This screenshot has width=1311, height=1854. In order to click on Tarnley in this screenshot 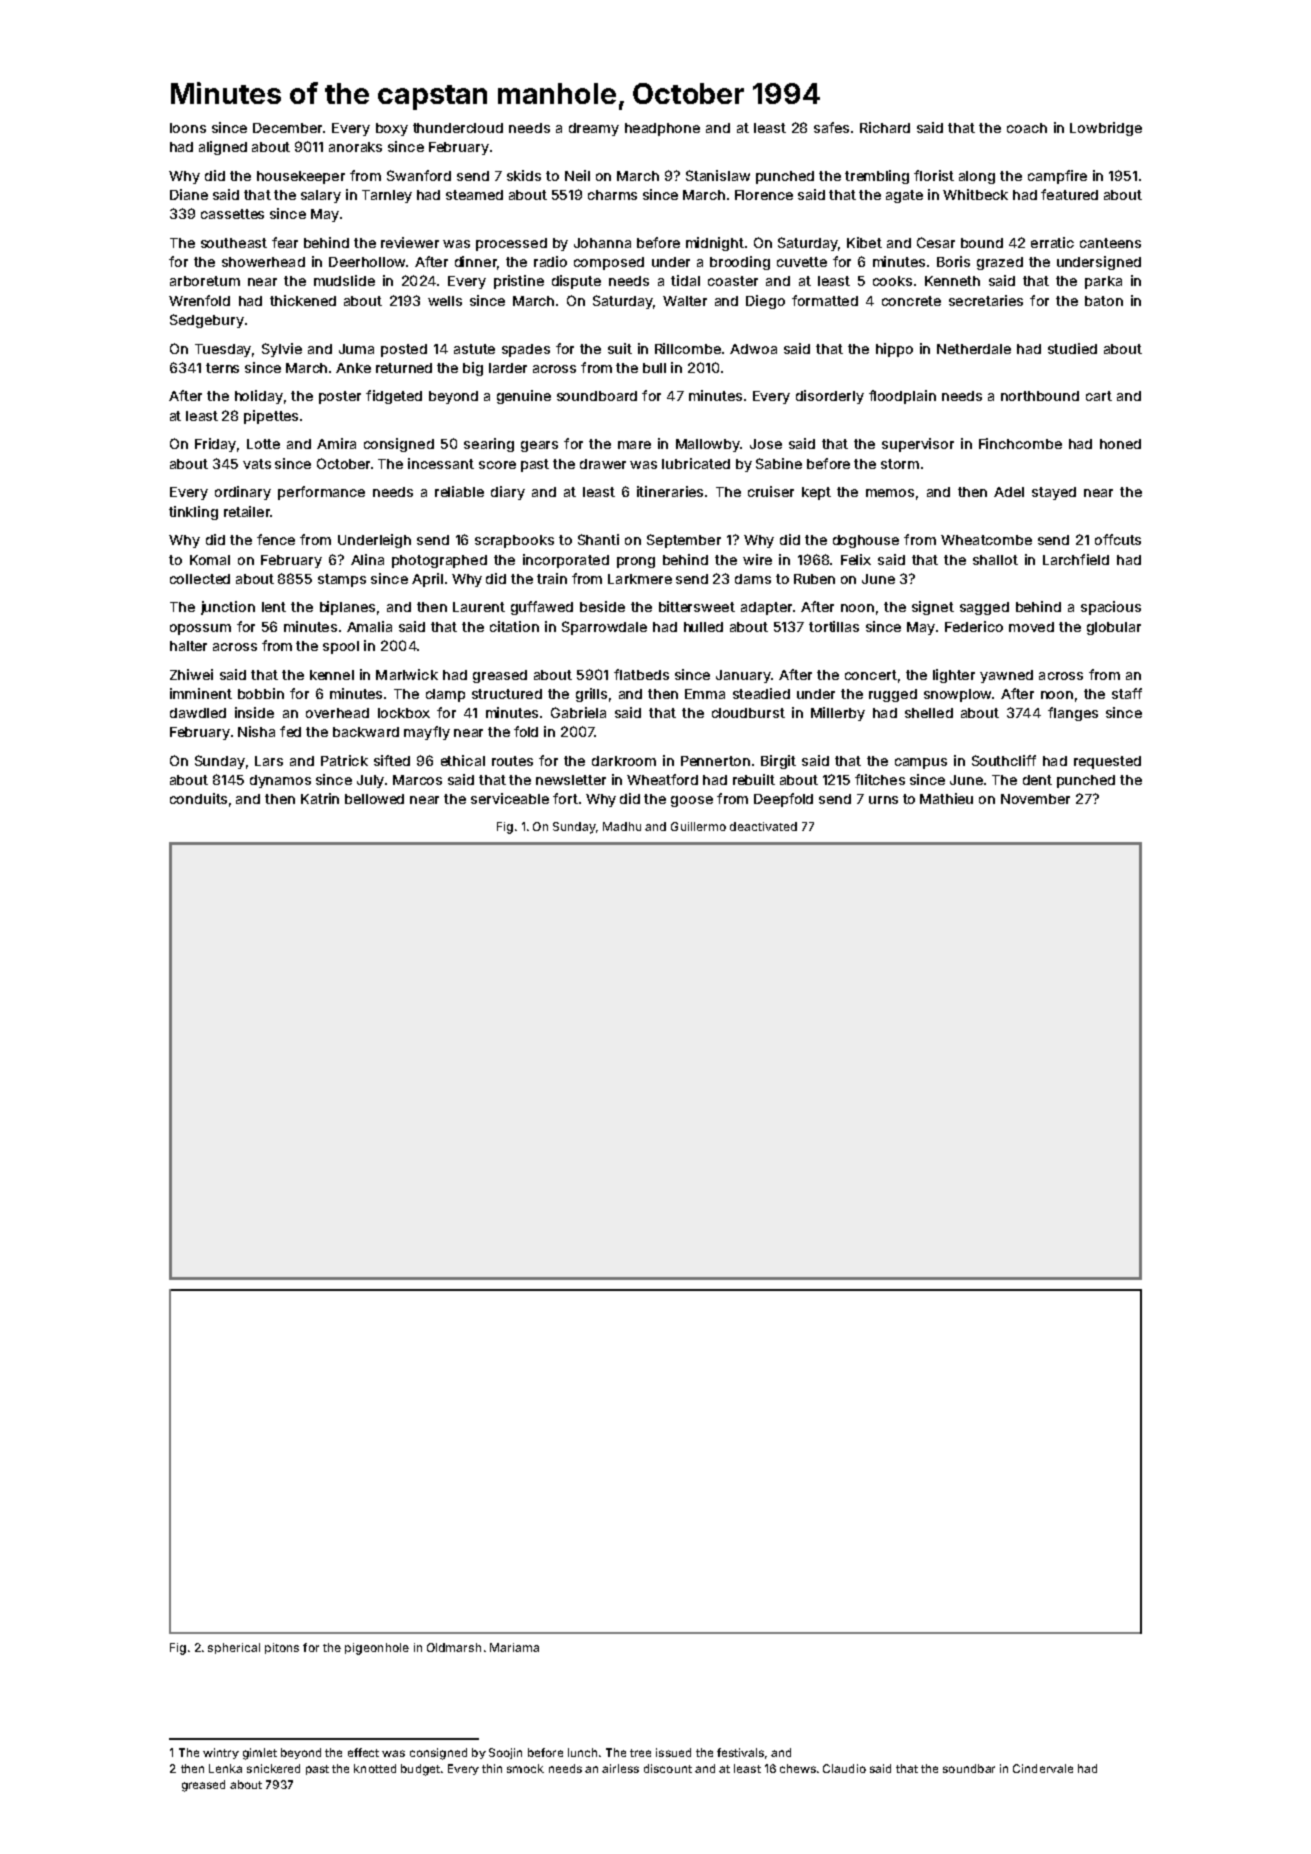, I will do `click(387, 196)`.
